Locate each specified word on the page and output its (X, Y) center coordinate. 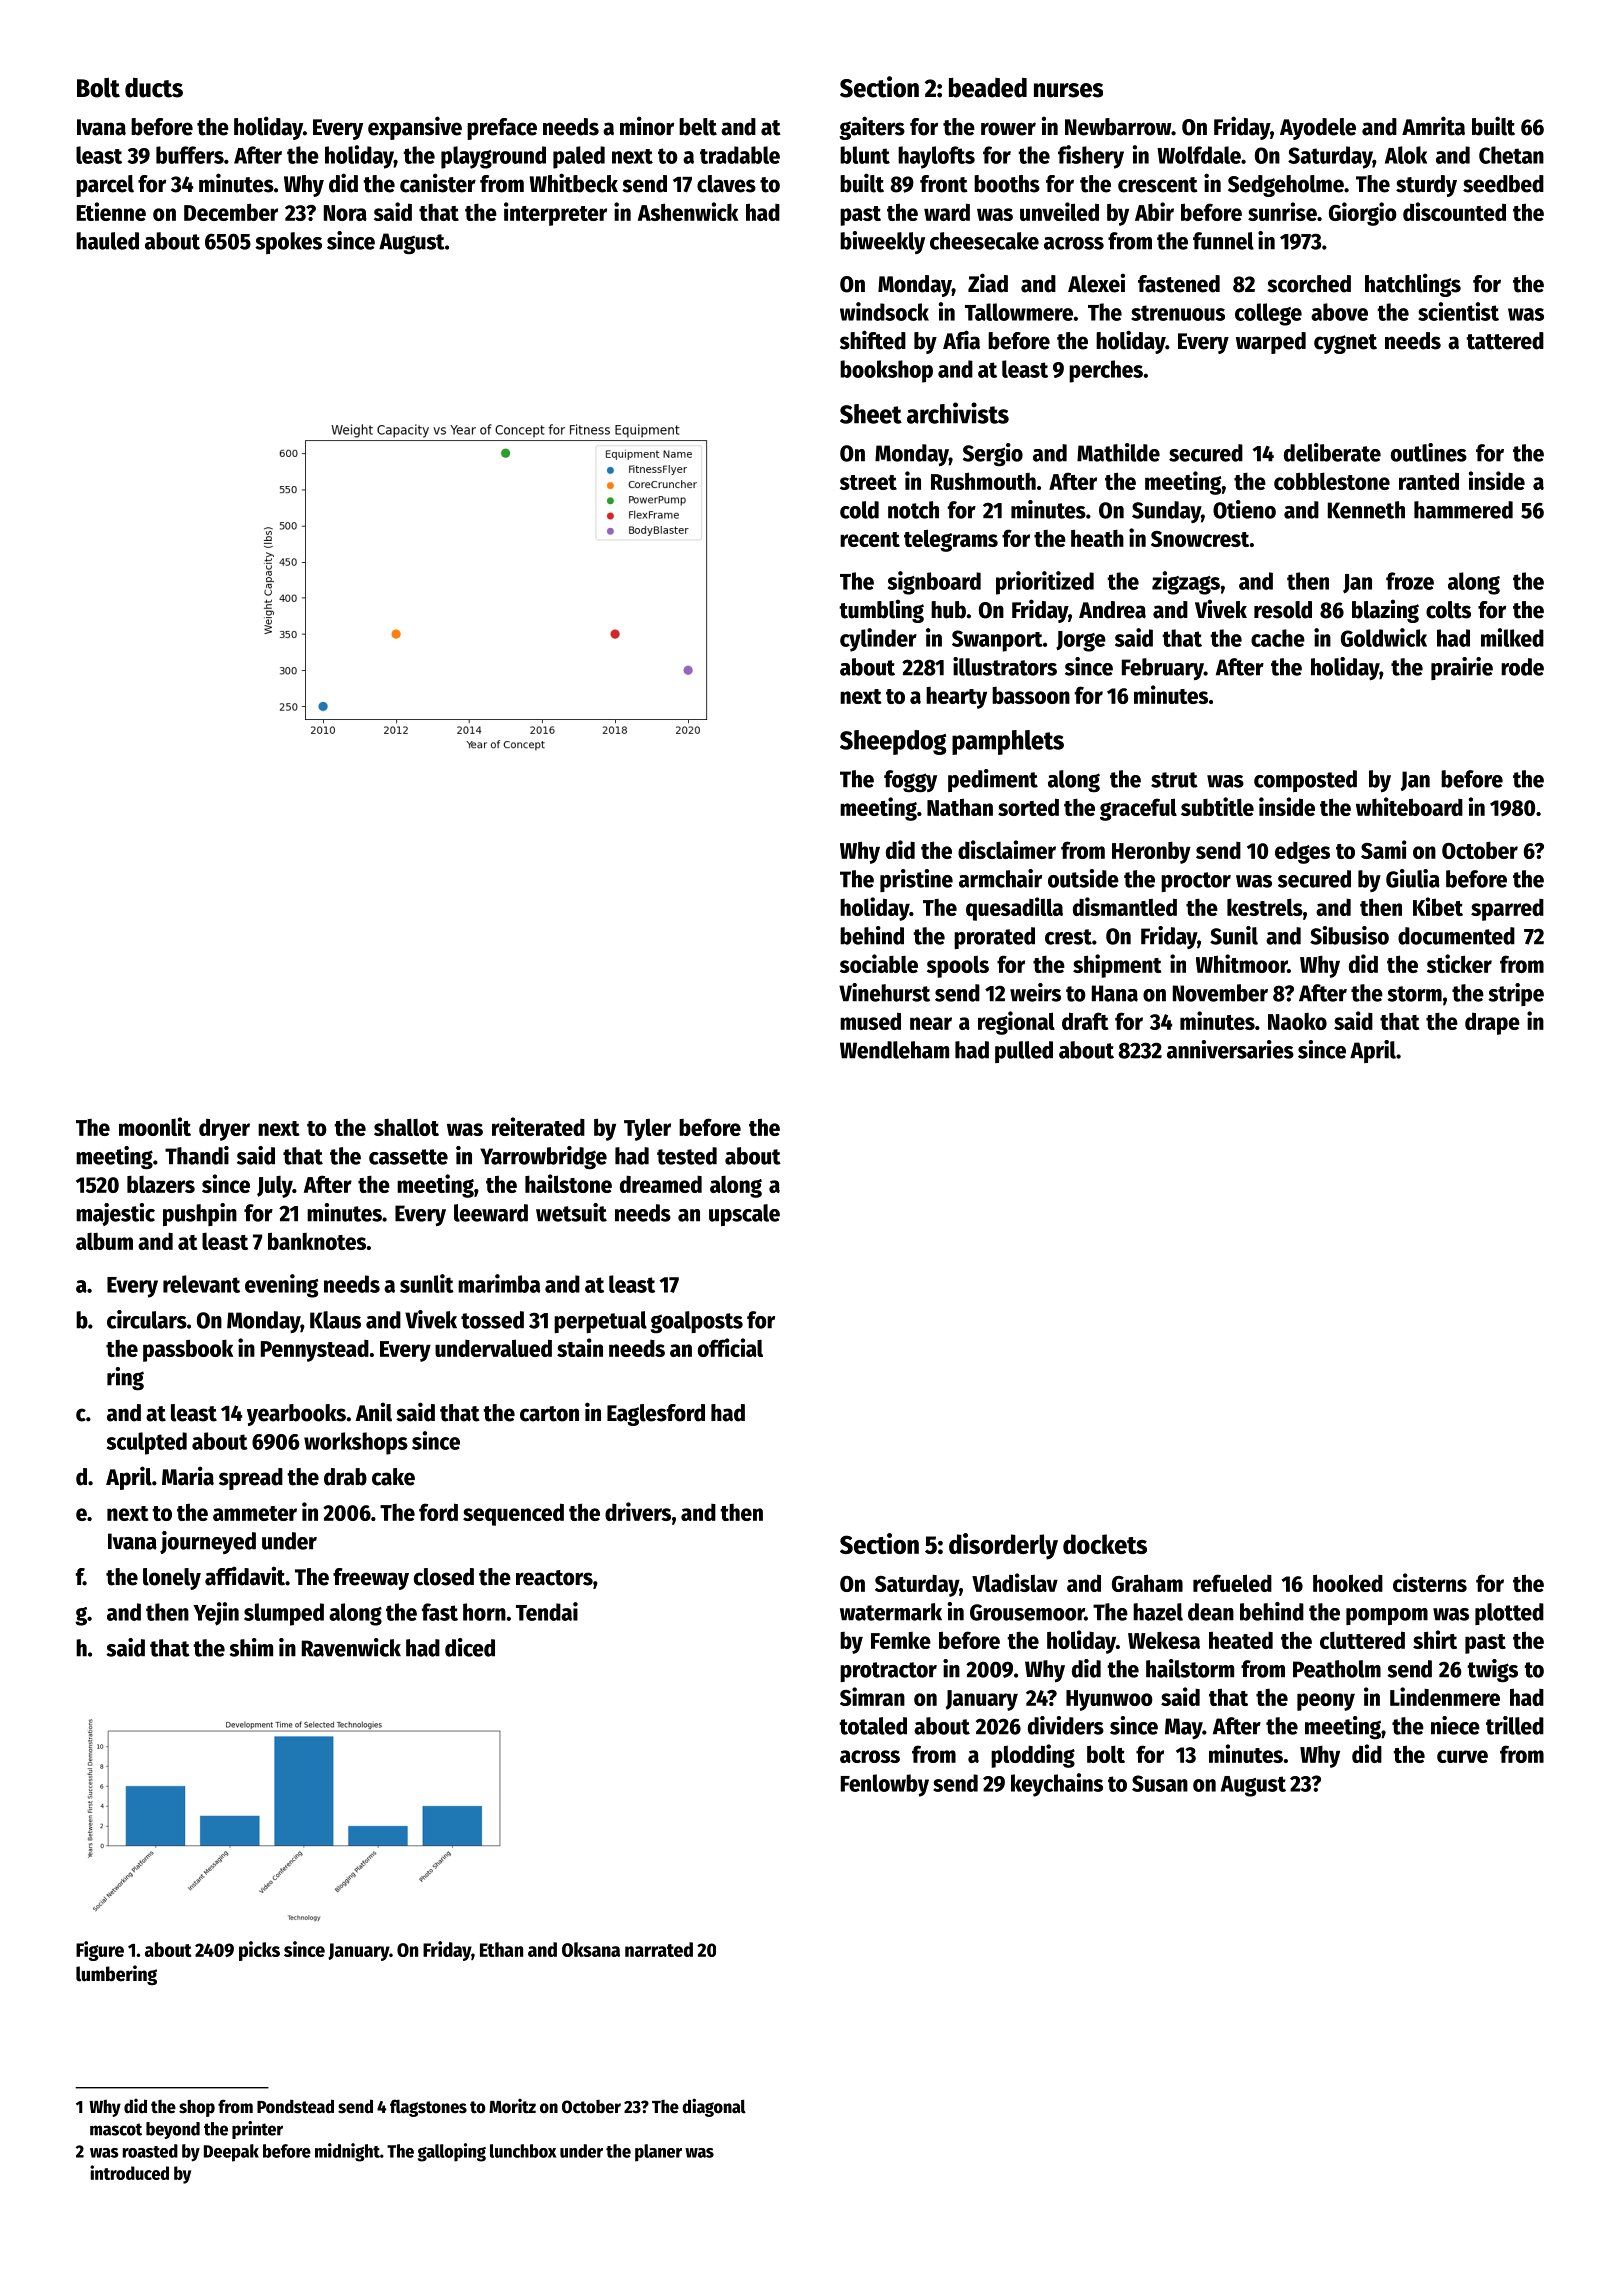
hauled (107, 241)
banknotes (317, 1241)
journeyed (208, 1542)
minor (647, 126)
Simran (872, 1696)
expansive (415, 128)
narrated (659, 1949)
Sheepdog (893, 742)
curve (1462, 1756)
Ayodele (1318, 129)
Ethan (501, 1949)
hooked (1348, 1583)
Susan (1160, 1783)
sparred (1507, 910)
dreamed (661, 1184)
